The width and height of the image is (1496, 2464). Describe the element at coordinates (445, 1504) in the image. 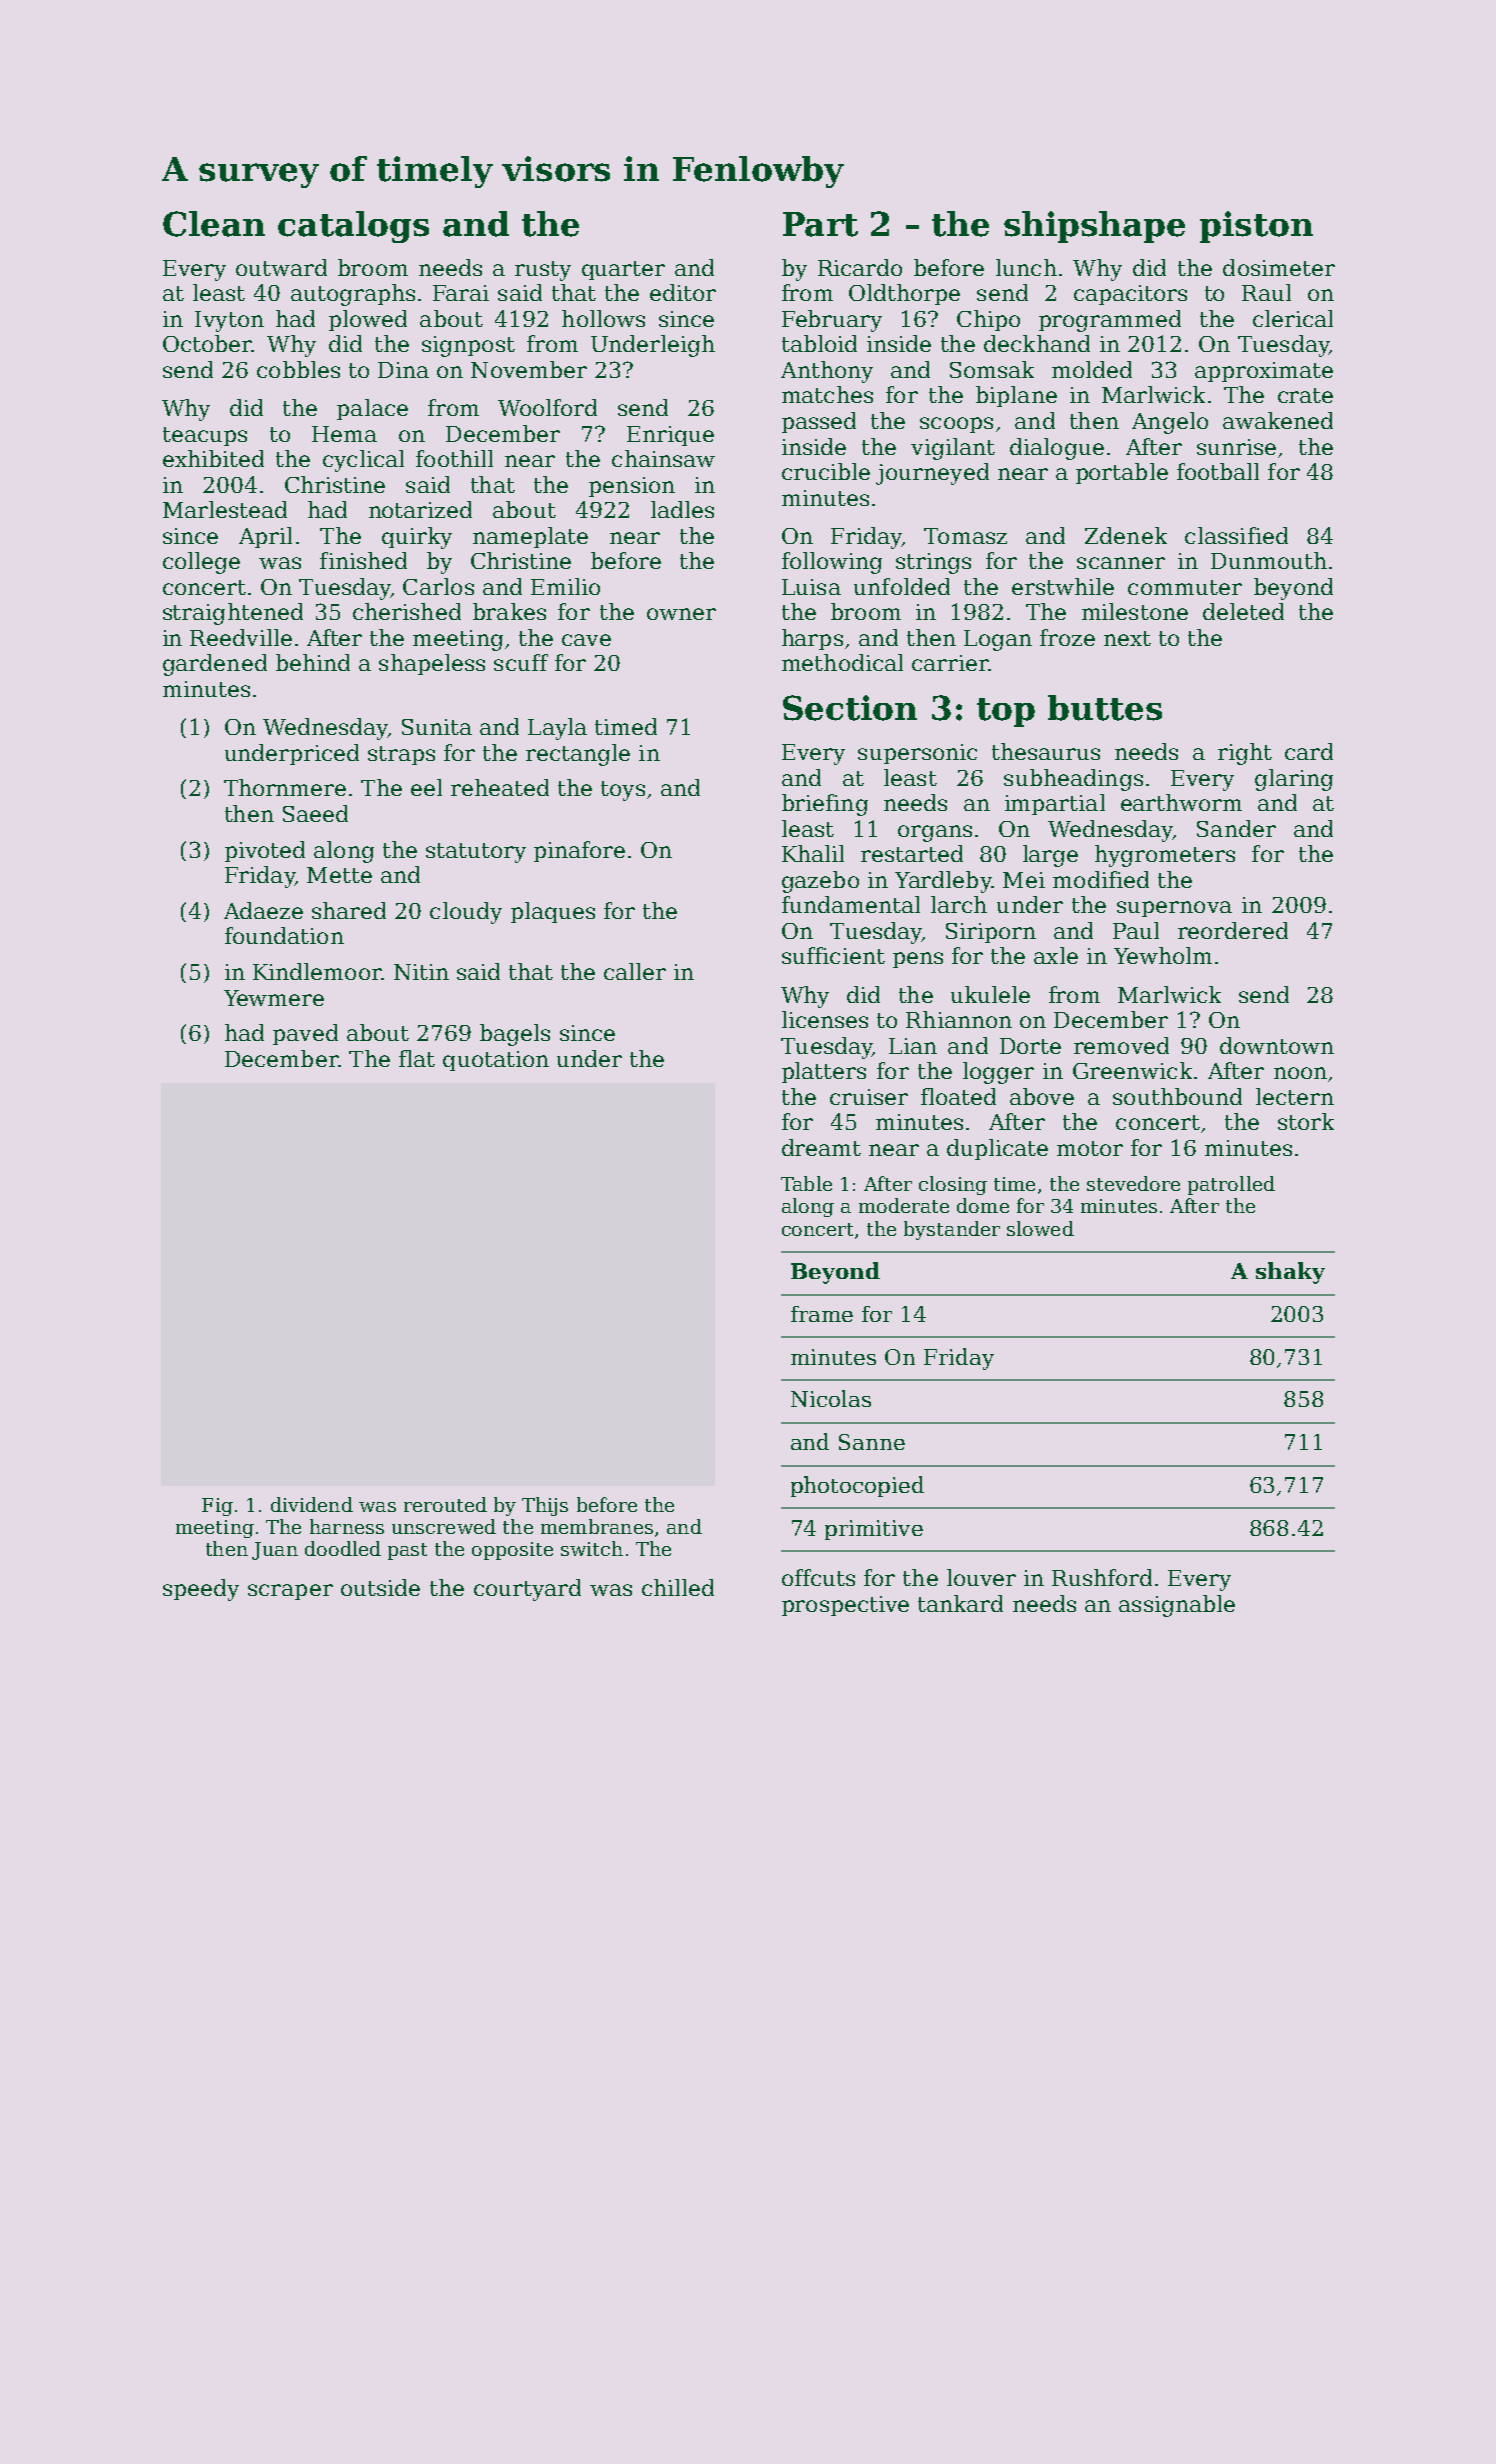

I see `rerouted` at that location.
